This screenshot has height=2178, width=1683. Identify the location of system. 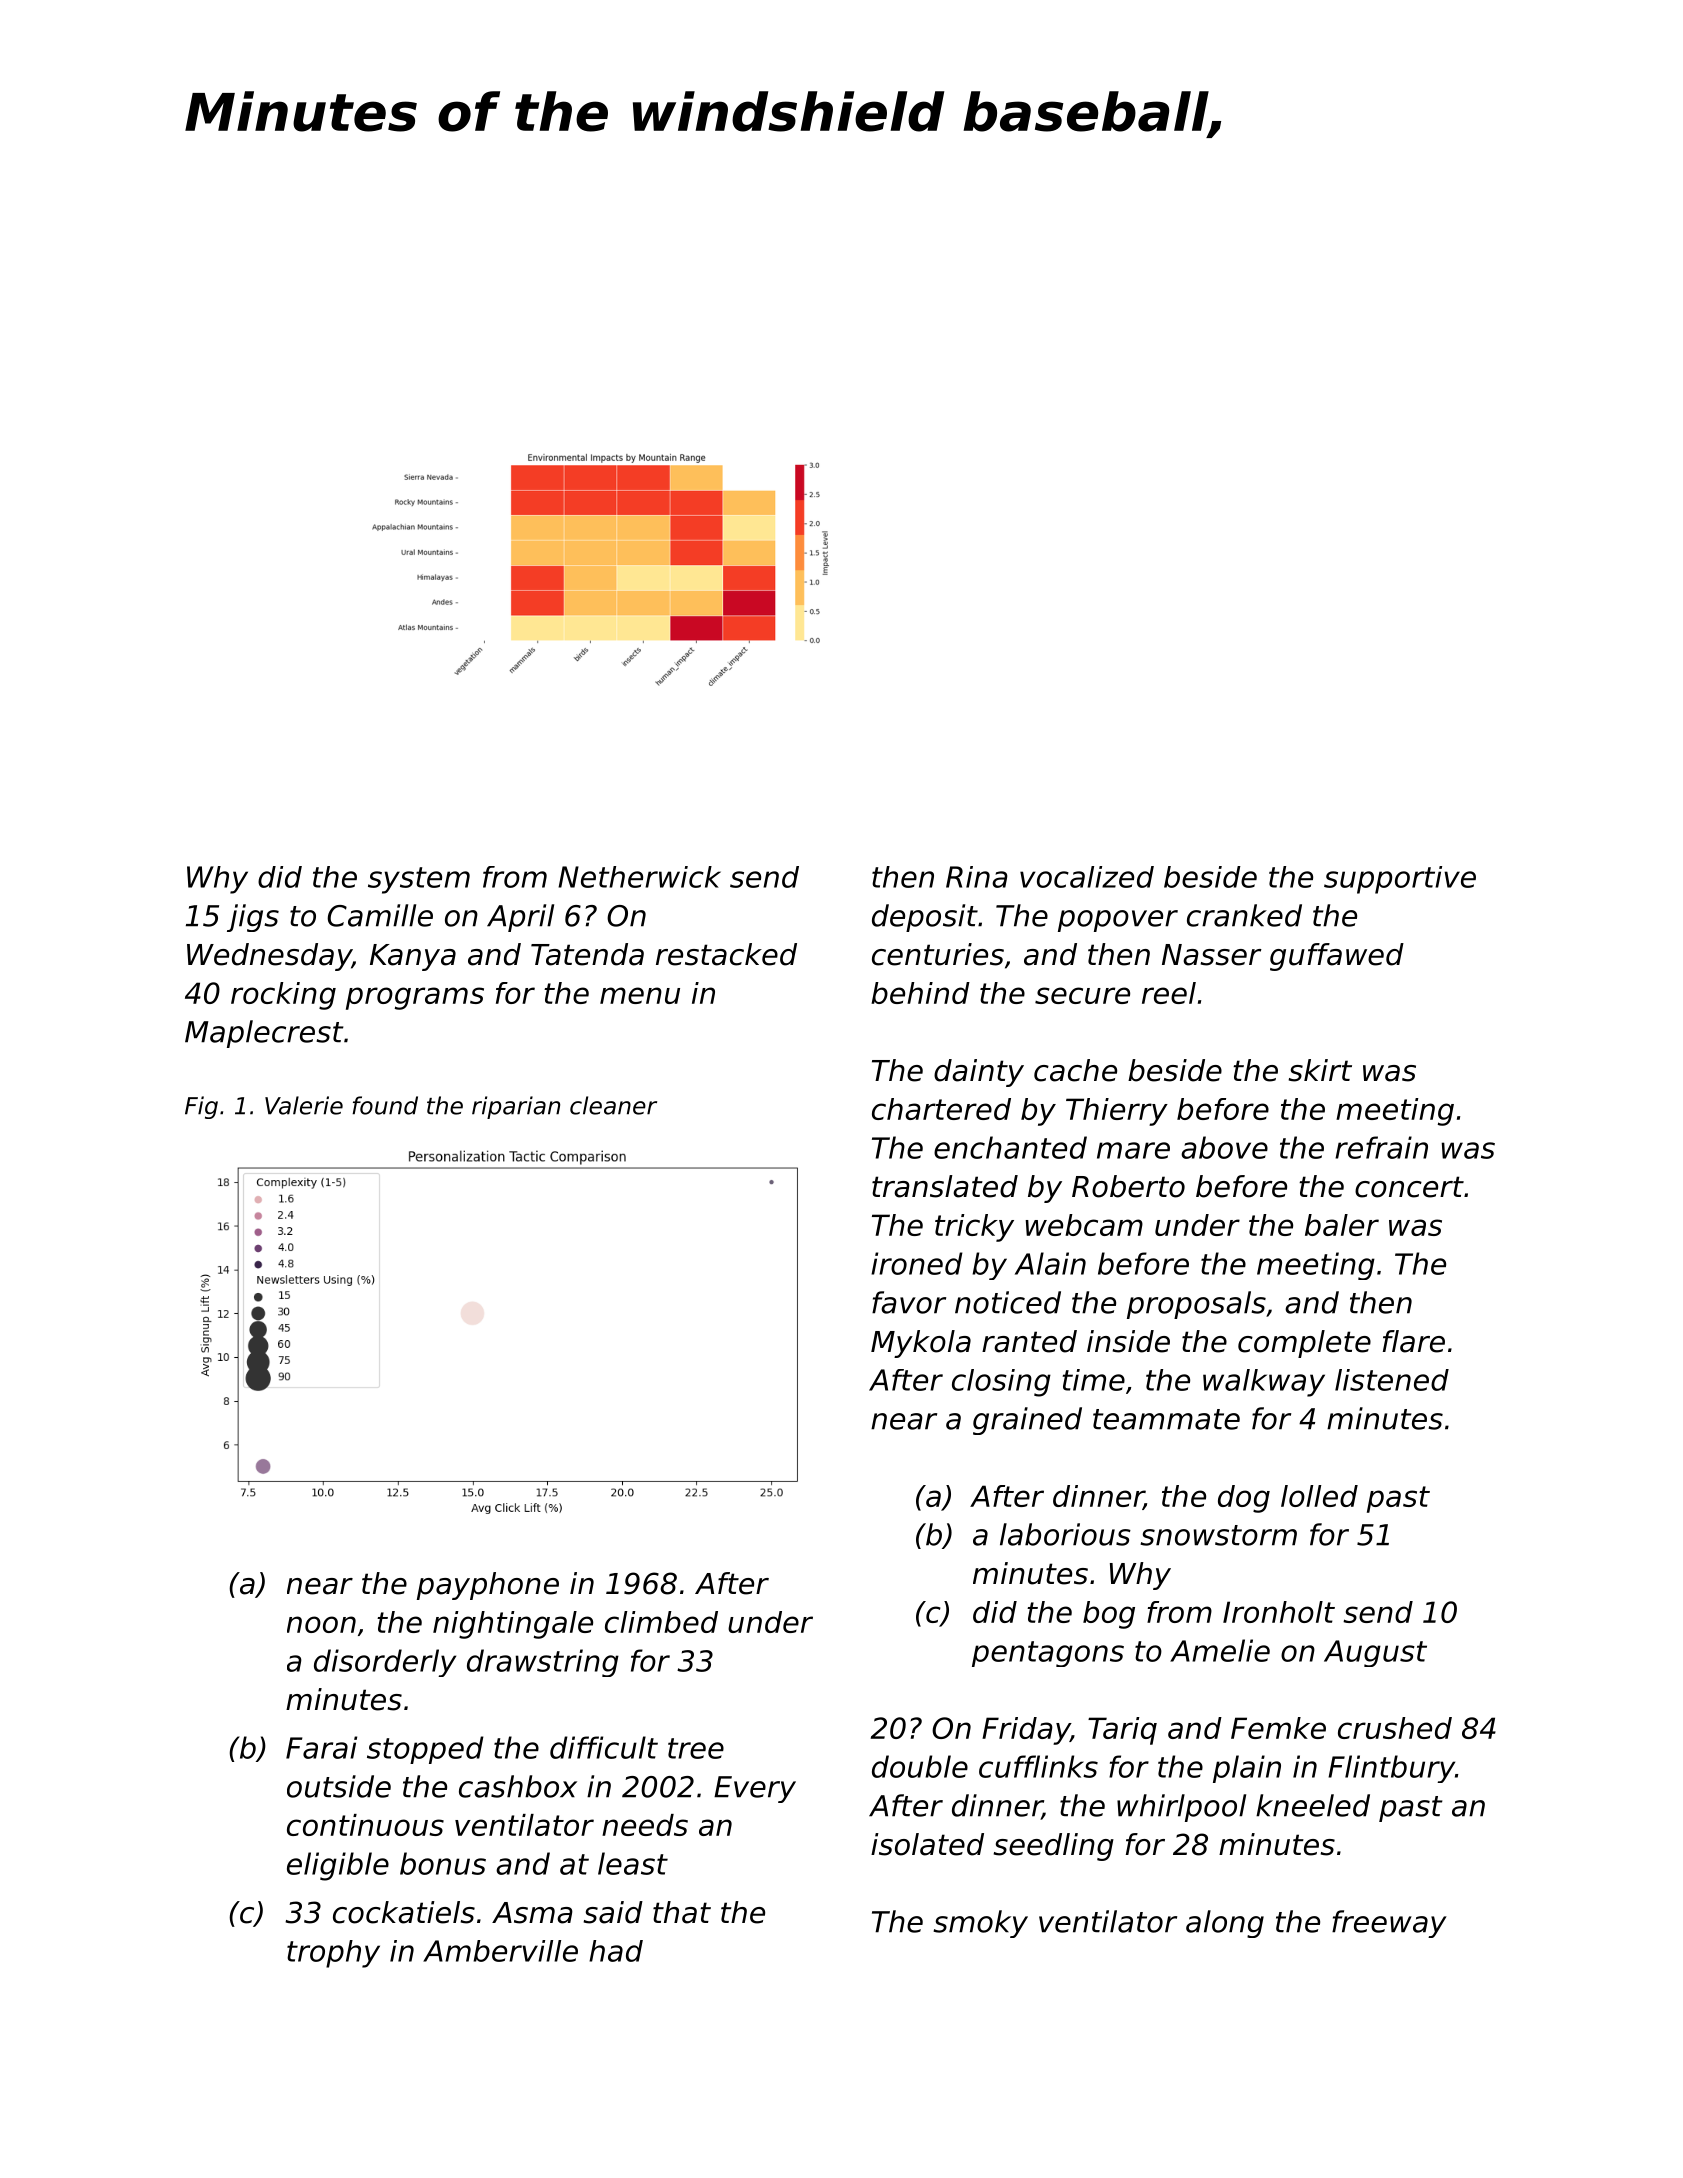
(419, 880).
